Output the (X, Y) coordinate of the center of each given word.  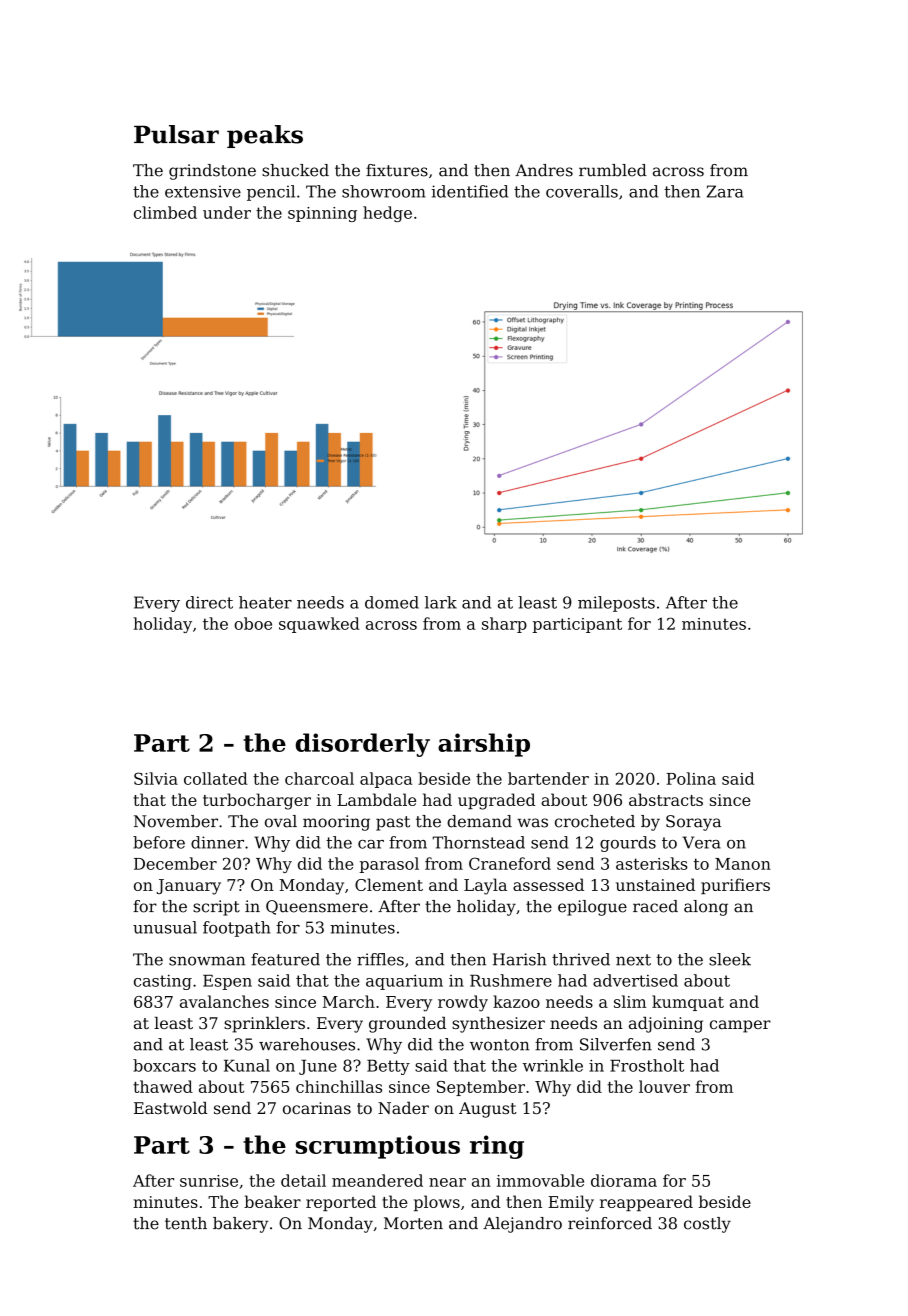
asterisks (652, 863)
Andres (544, 170)
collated (216, 778)
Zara (725, 191)
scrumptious (378, 1147)
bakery (241, 1225)
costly (707, 1225)
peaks (265, 136)
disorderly (362, 745)
